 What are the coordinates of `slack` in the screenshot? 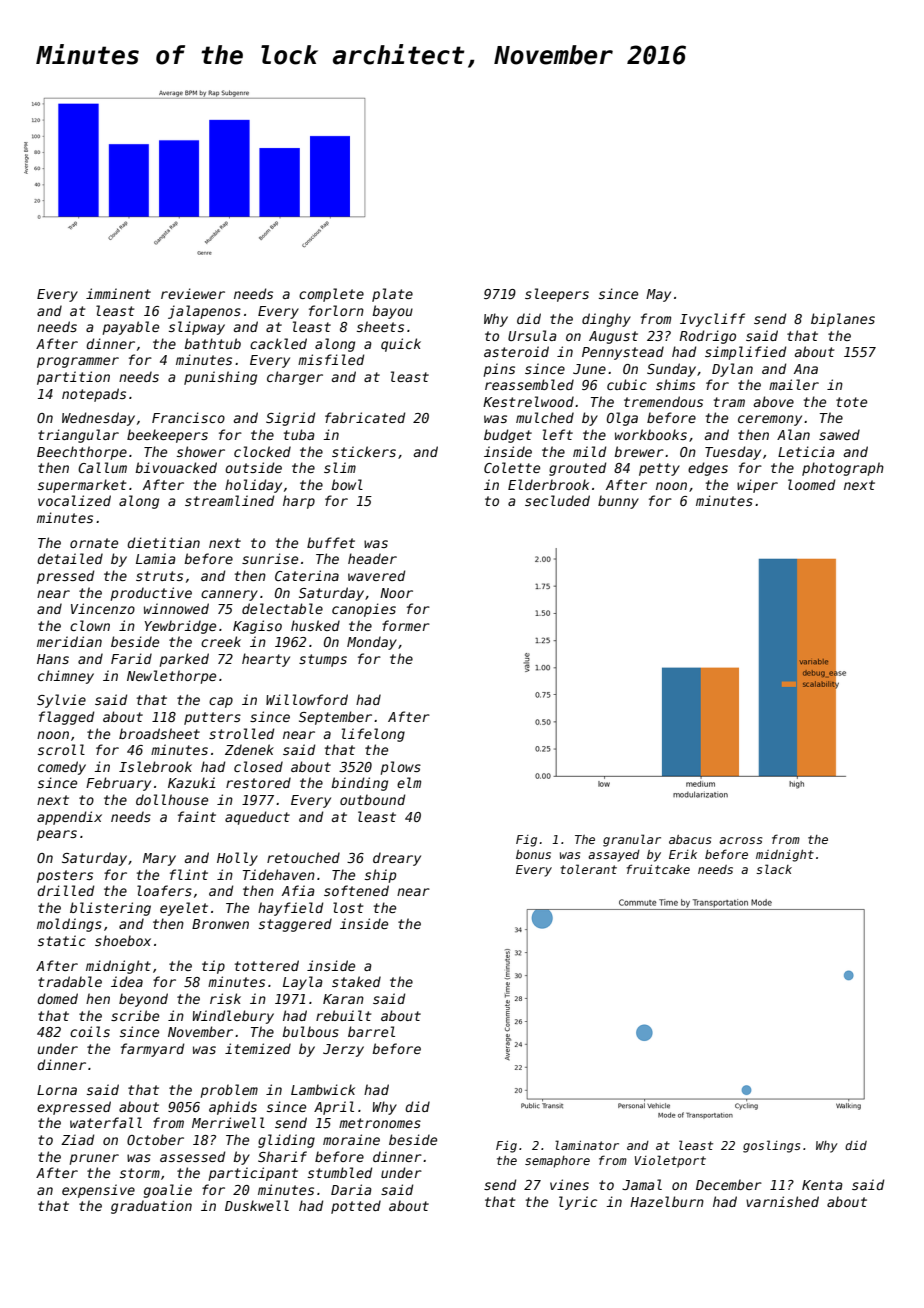 It's located at (774, 869).
